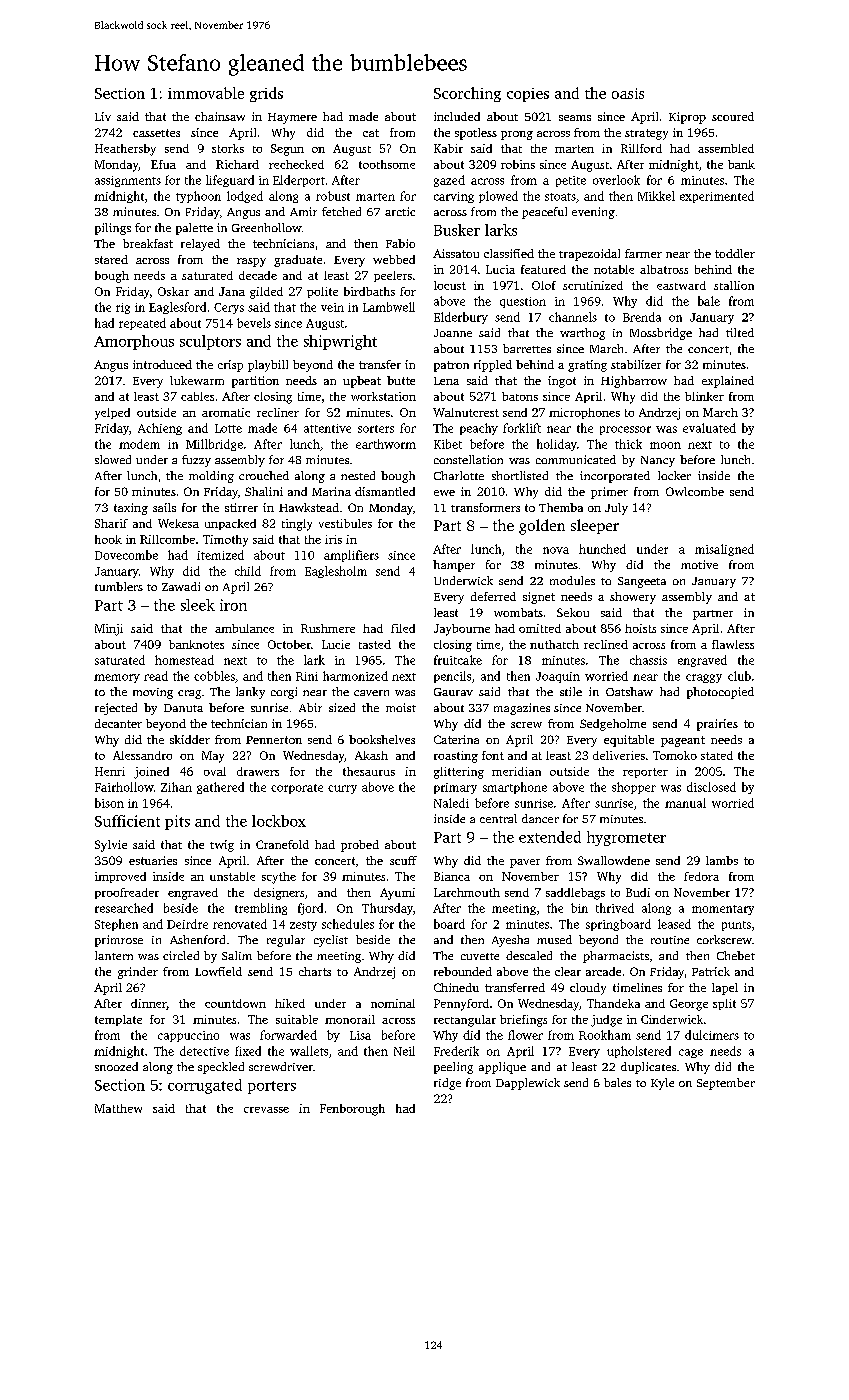  I want to click on notable, so click(614, 269).
